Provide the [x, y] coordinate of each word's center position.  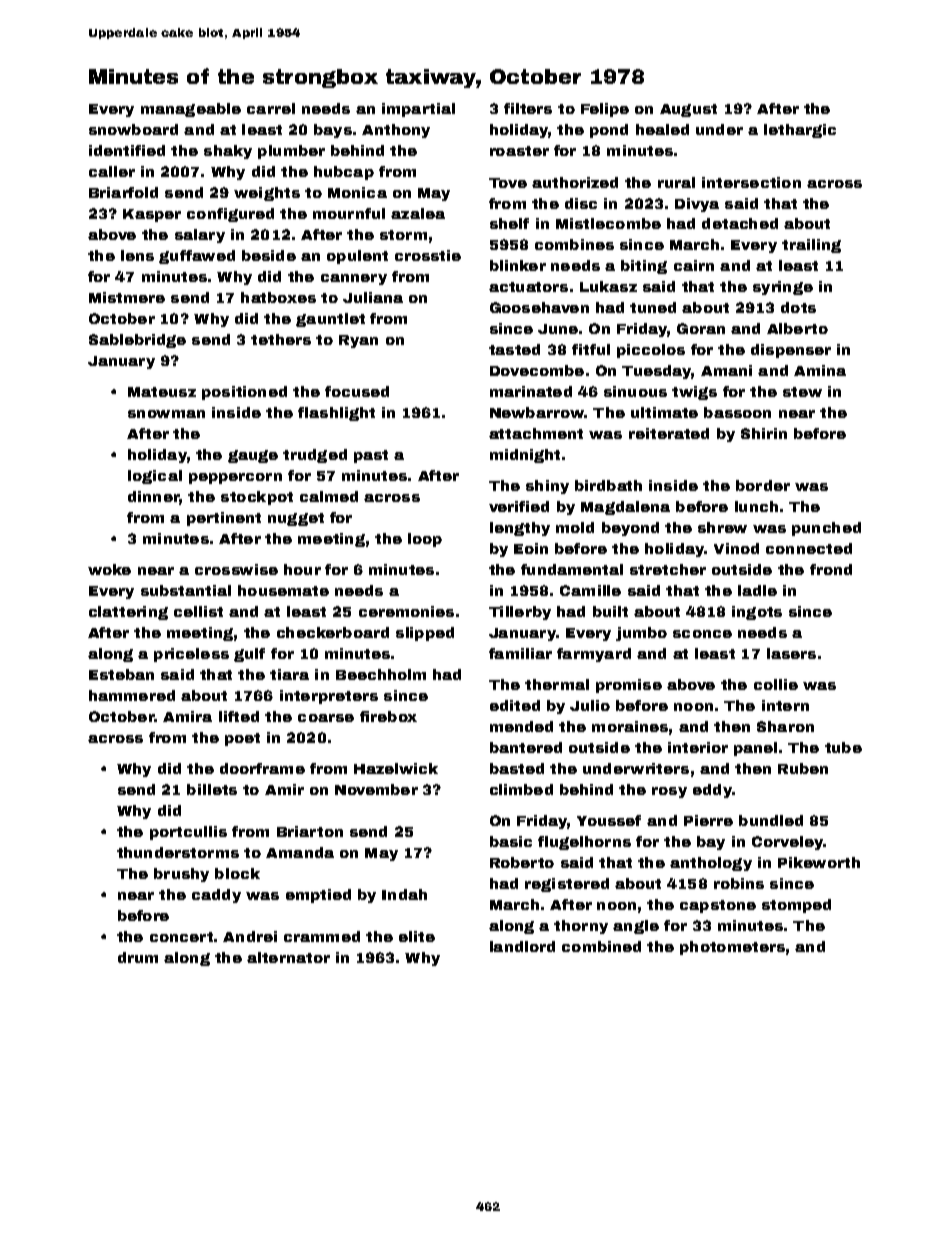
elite [417, 936]
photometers [732, 948]
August [688, 110]
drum [138, 957]
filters [528, 108]
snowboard [133, 129]
